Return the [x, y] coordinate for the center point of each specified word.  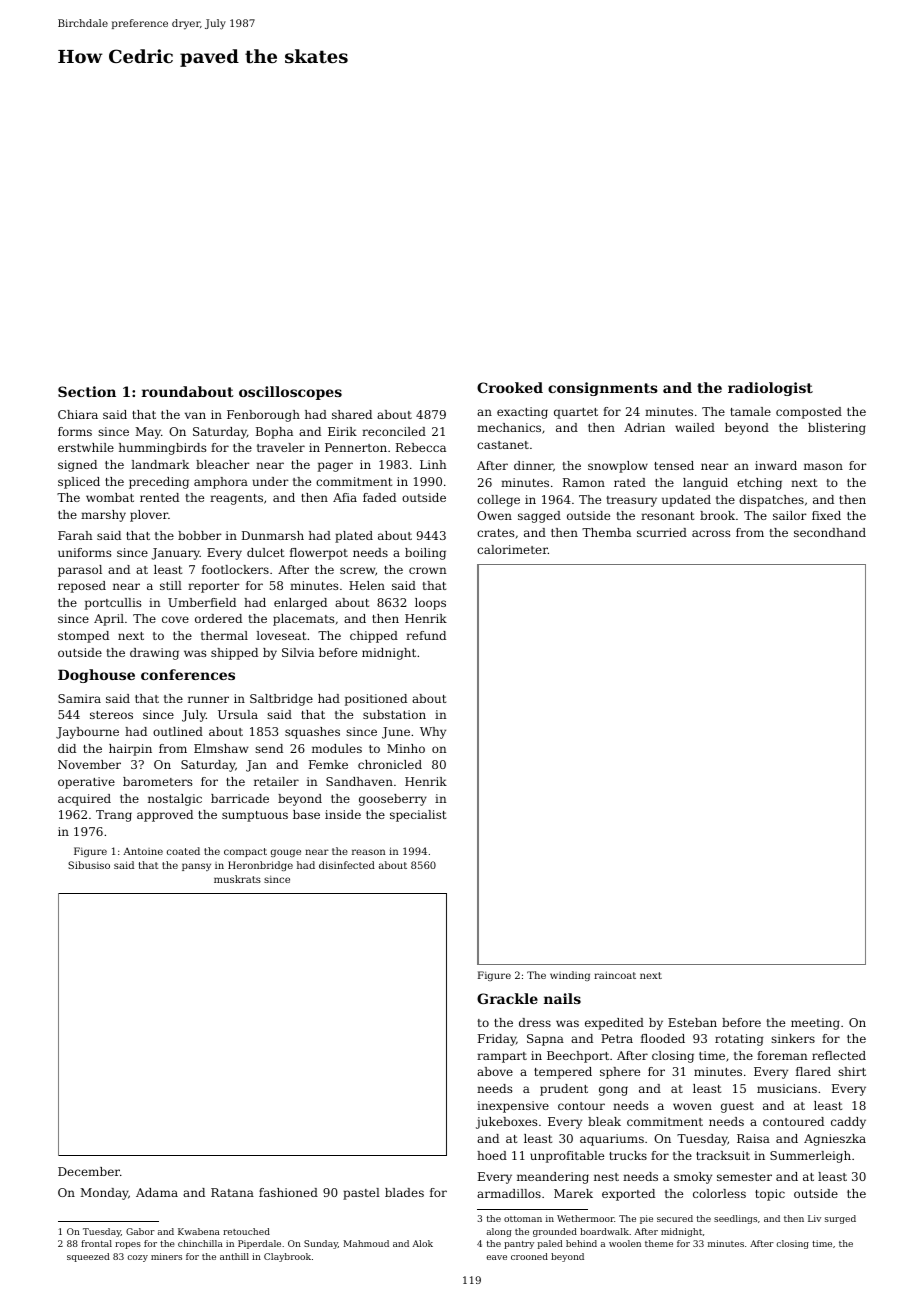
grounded [555, 1232]
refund [426, 635]
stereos [111, 715]
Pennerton [356, 447]
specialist [418, 816]
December [89, 1171]
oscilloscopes [290, 393]
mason [823, 466]
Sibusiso [89, 865]
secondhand [830, 532]
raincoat [615, 975]
